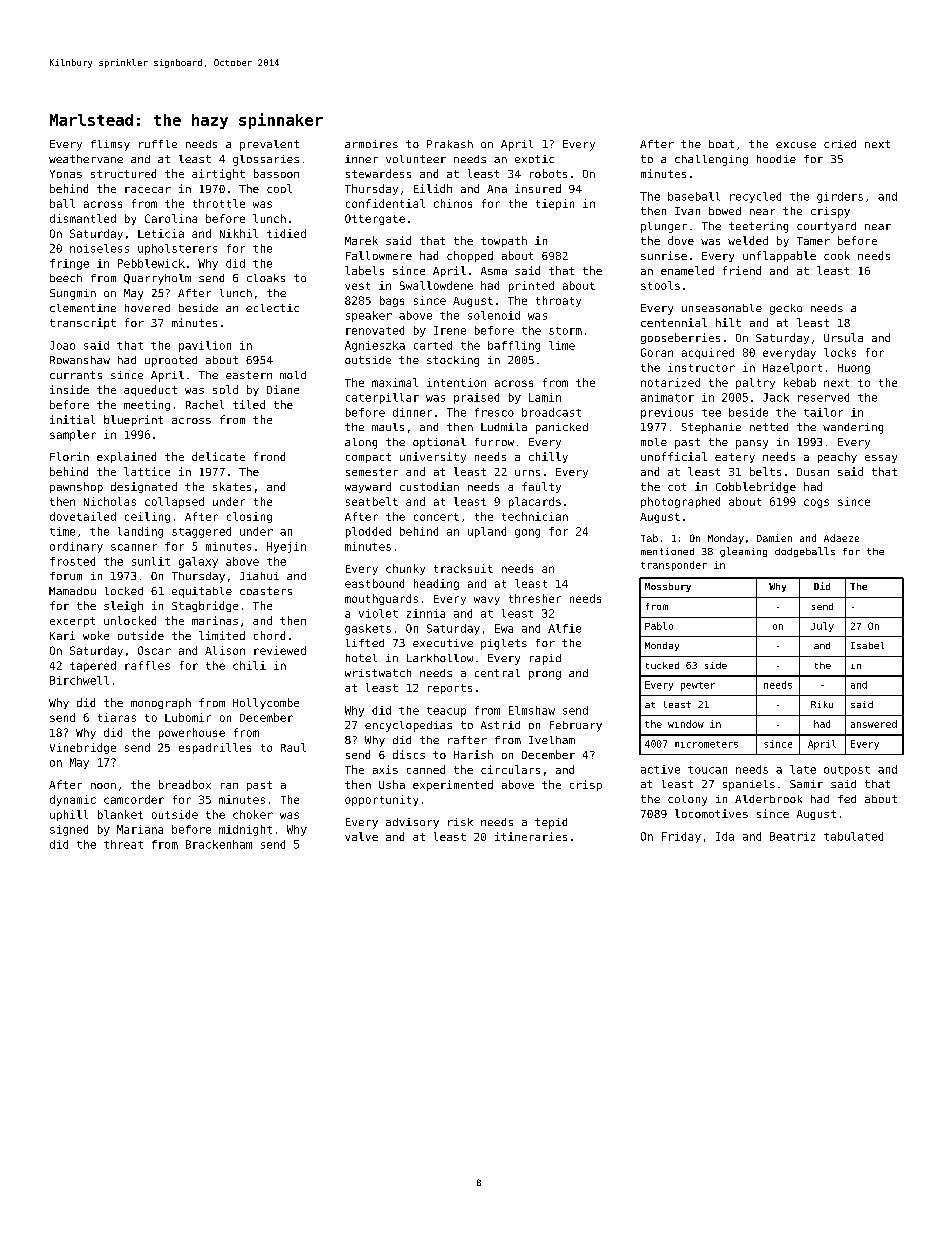 The image size is (952, 1233). Describe the element at coordinates (110, 145) in the screenshot. I see `flimsy` at that location.
